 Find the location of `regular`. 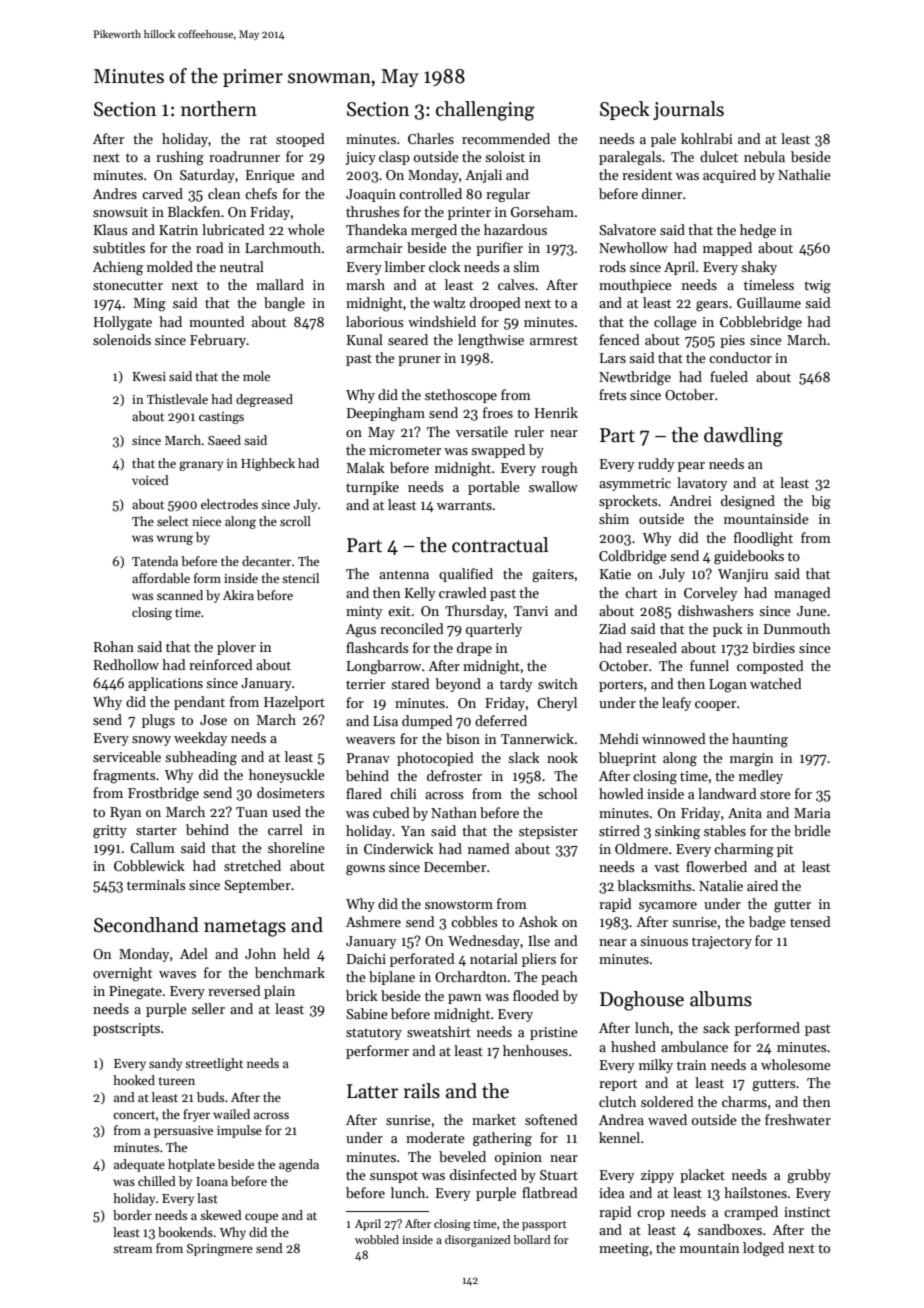

regular is located at coordinates (508, 195).
